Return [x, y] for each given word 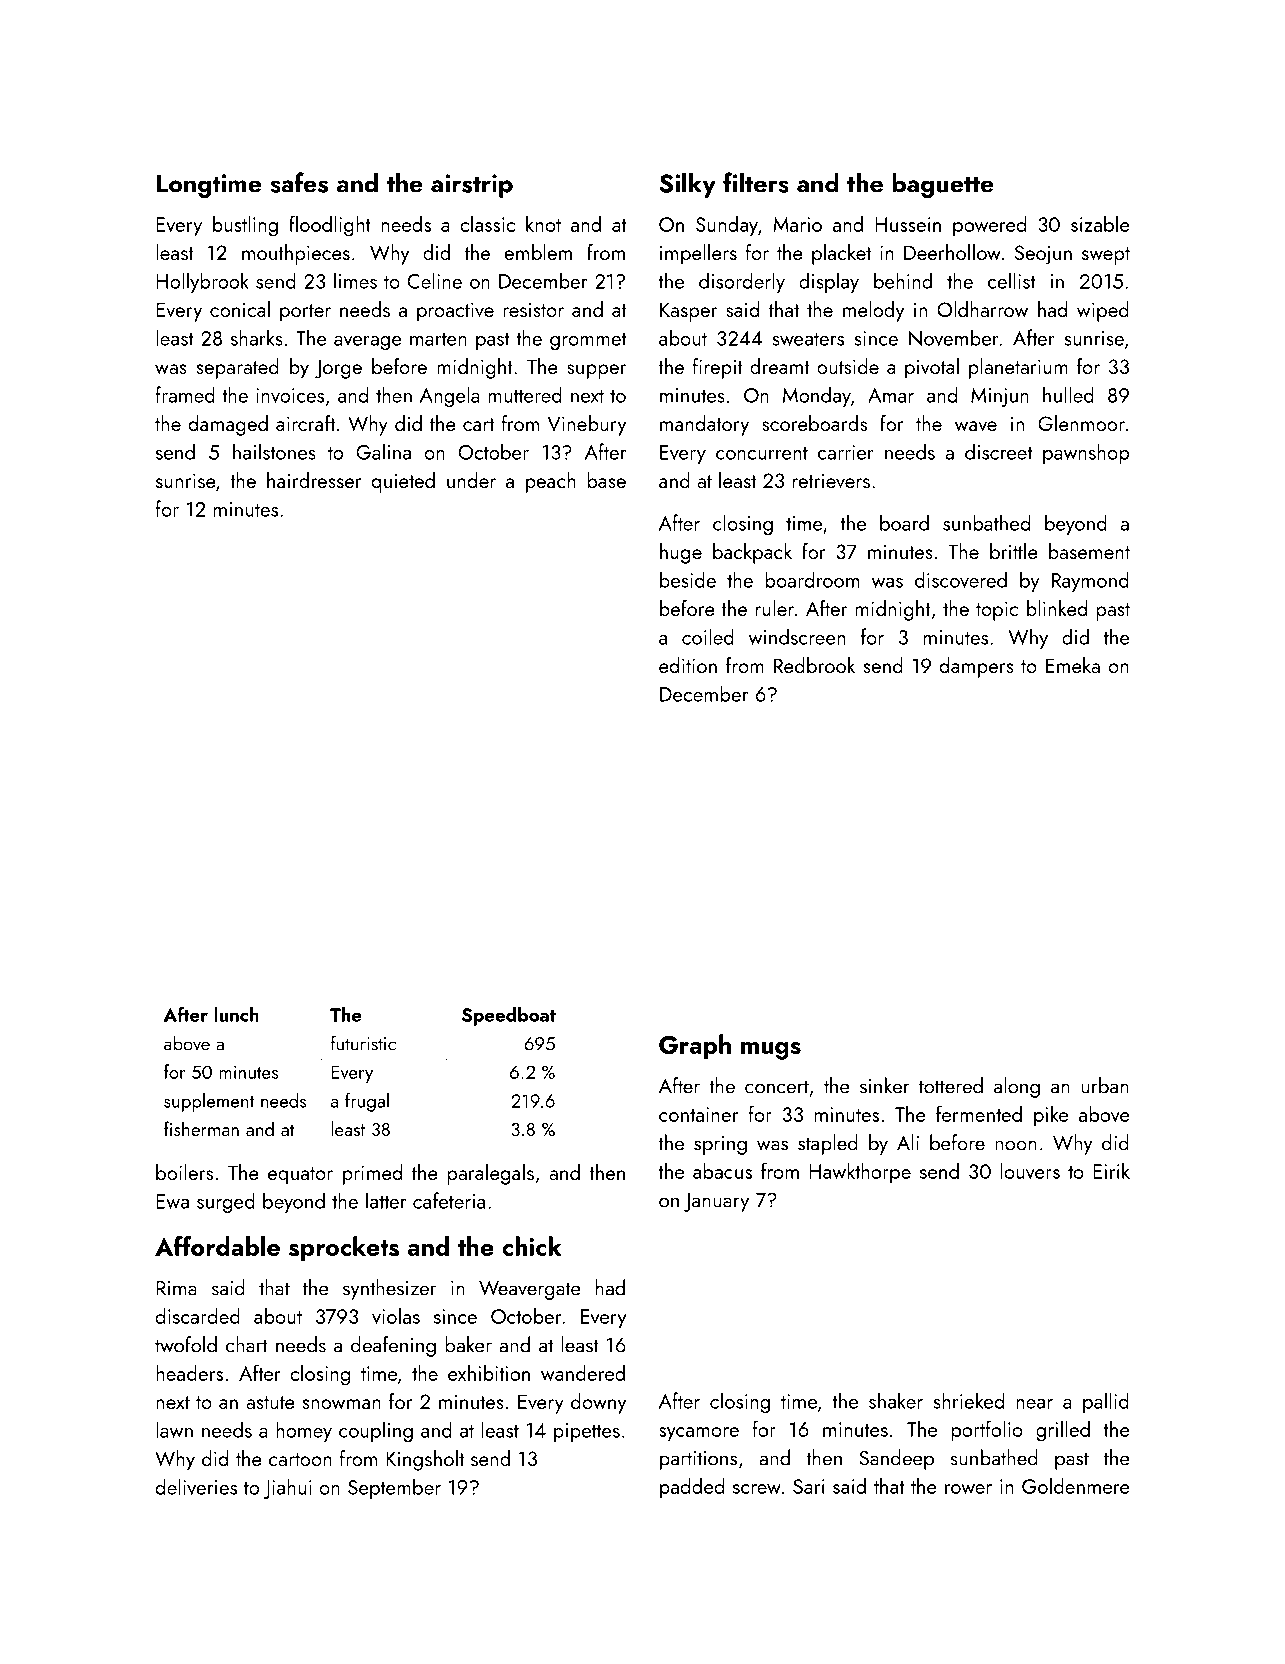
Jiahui [288, 1488]
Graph [695, 1047]
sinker [885, 1085]
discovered [961, 579]
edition [688, 665]
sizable [1100, 224]
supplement [209, 1102]
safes [299, 182]
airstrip [472, 186]
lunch [236, 1014]
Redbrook [814, 665]
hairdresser [314, 480]
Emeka [1073, 665]
